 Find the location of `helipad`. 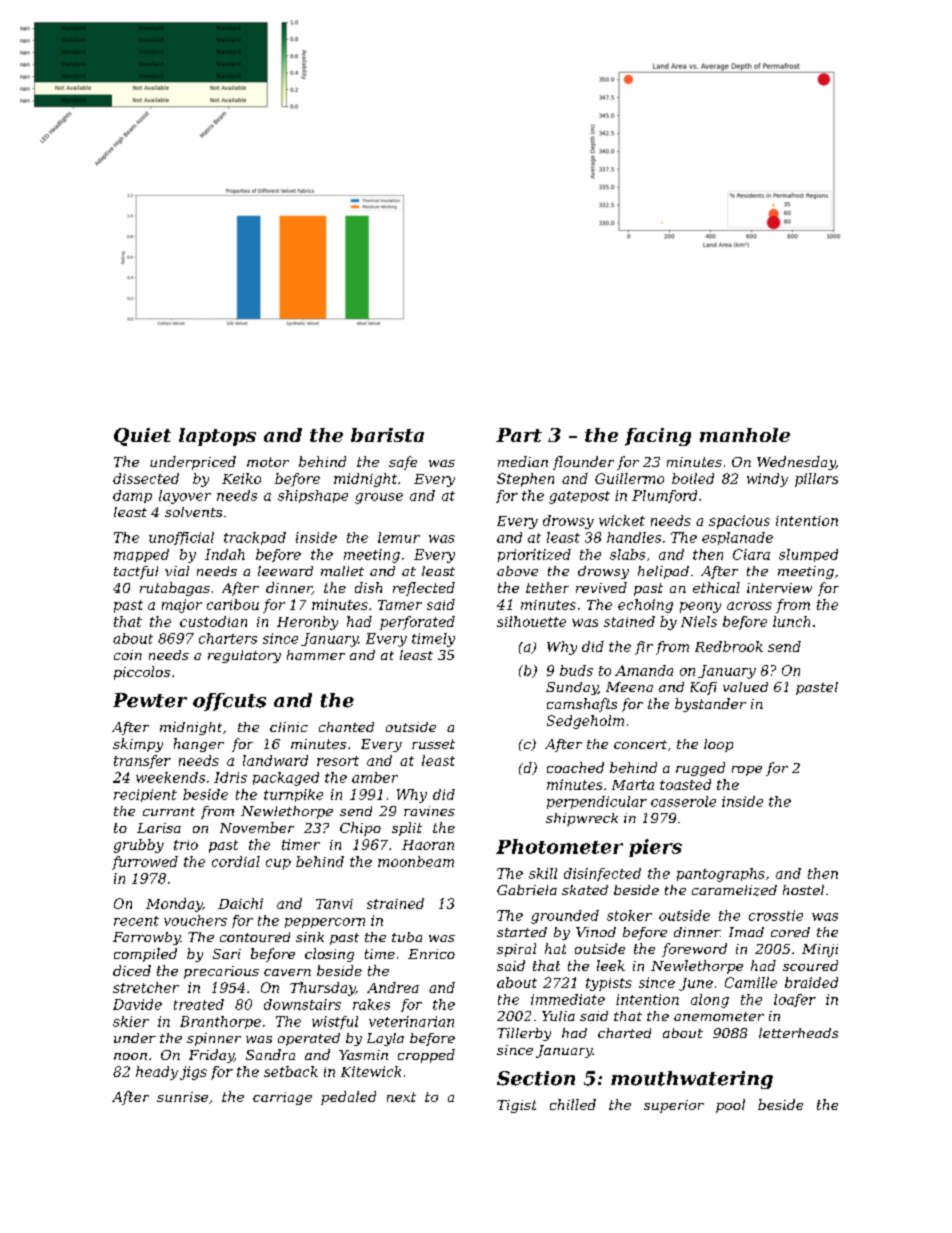

helipad is located at coordinates (663, 572).
